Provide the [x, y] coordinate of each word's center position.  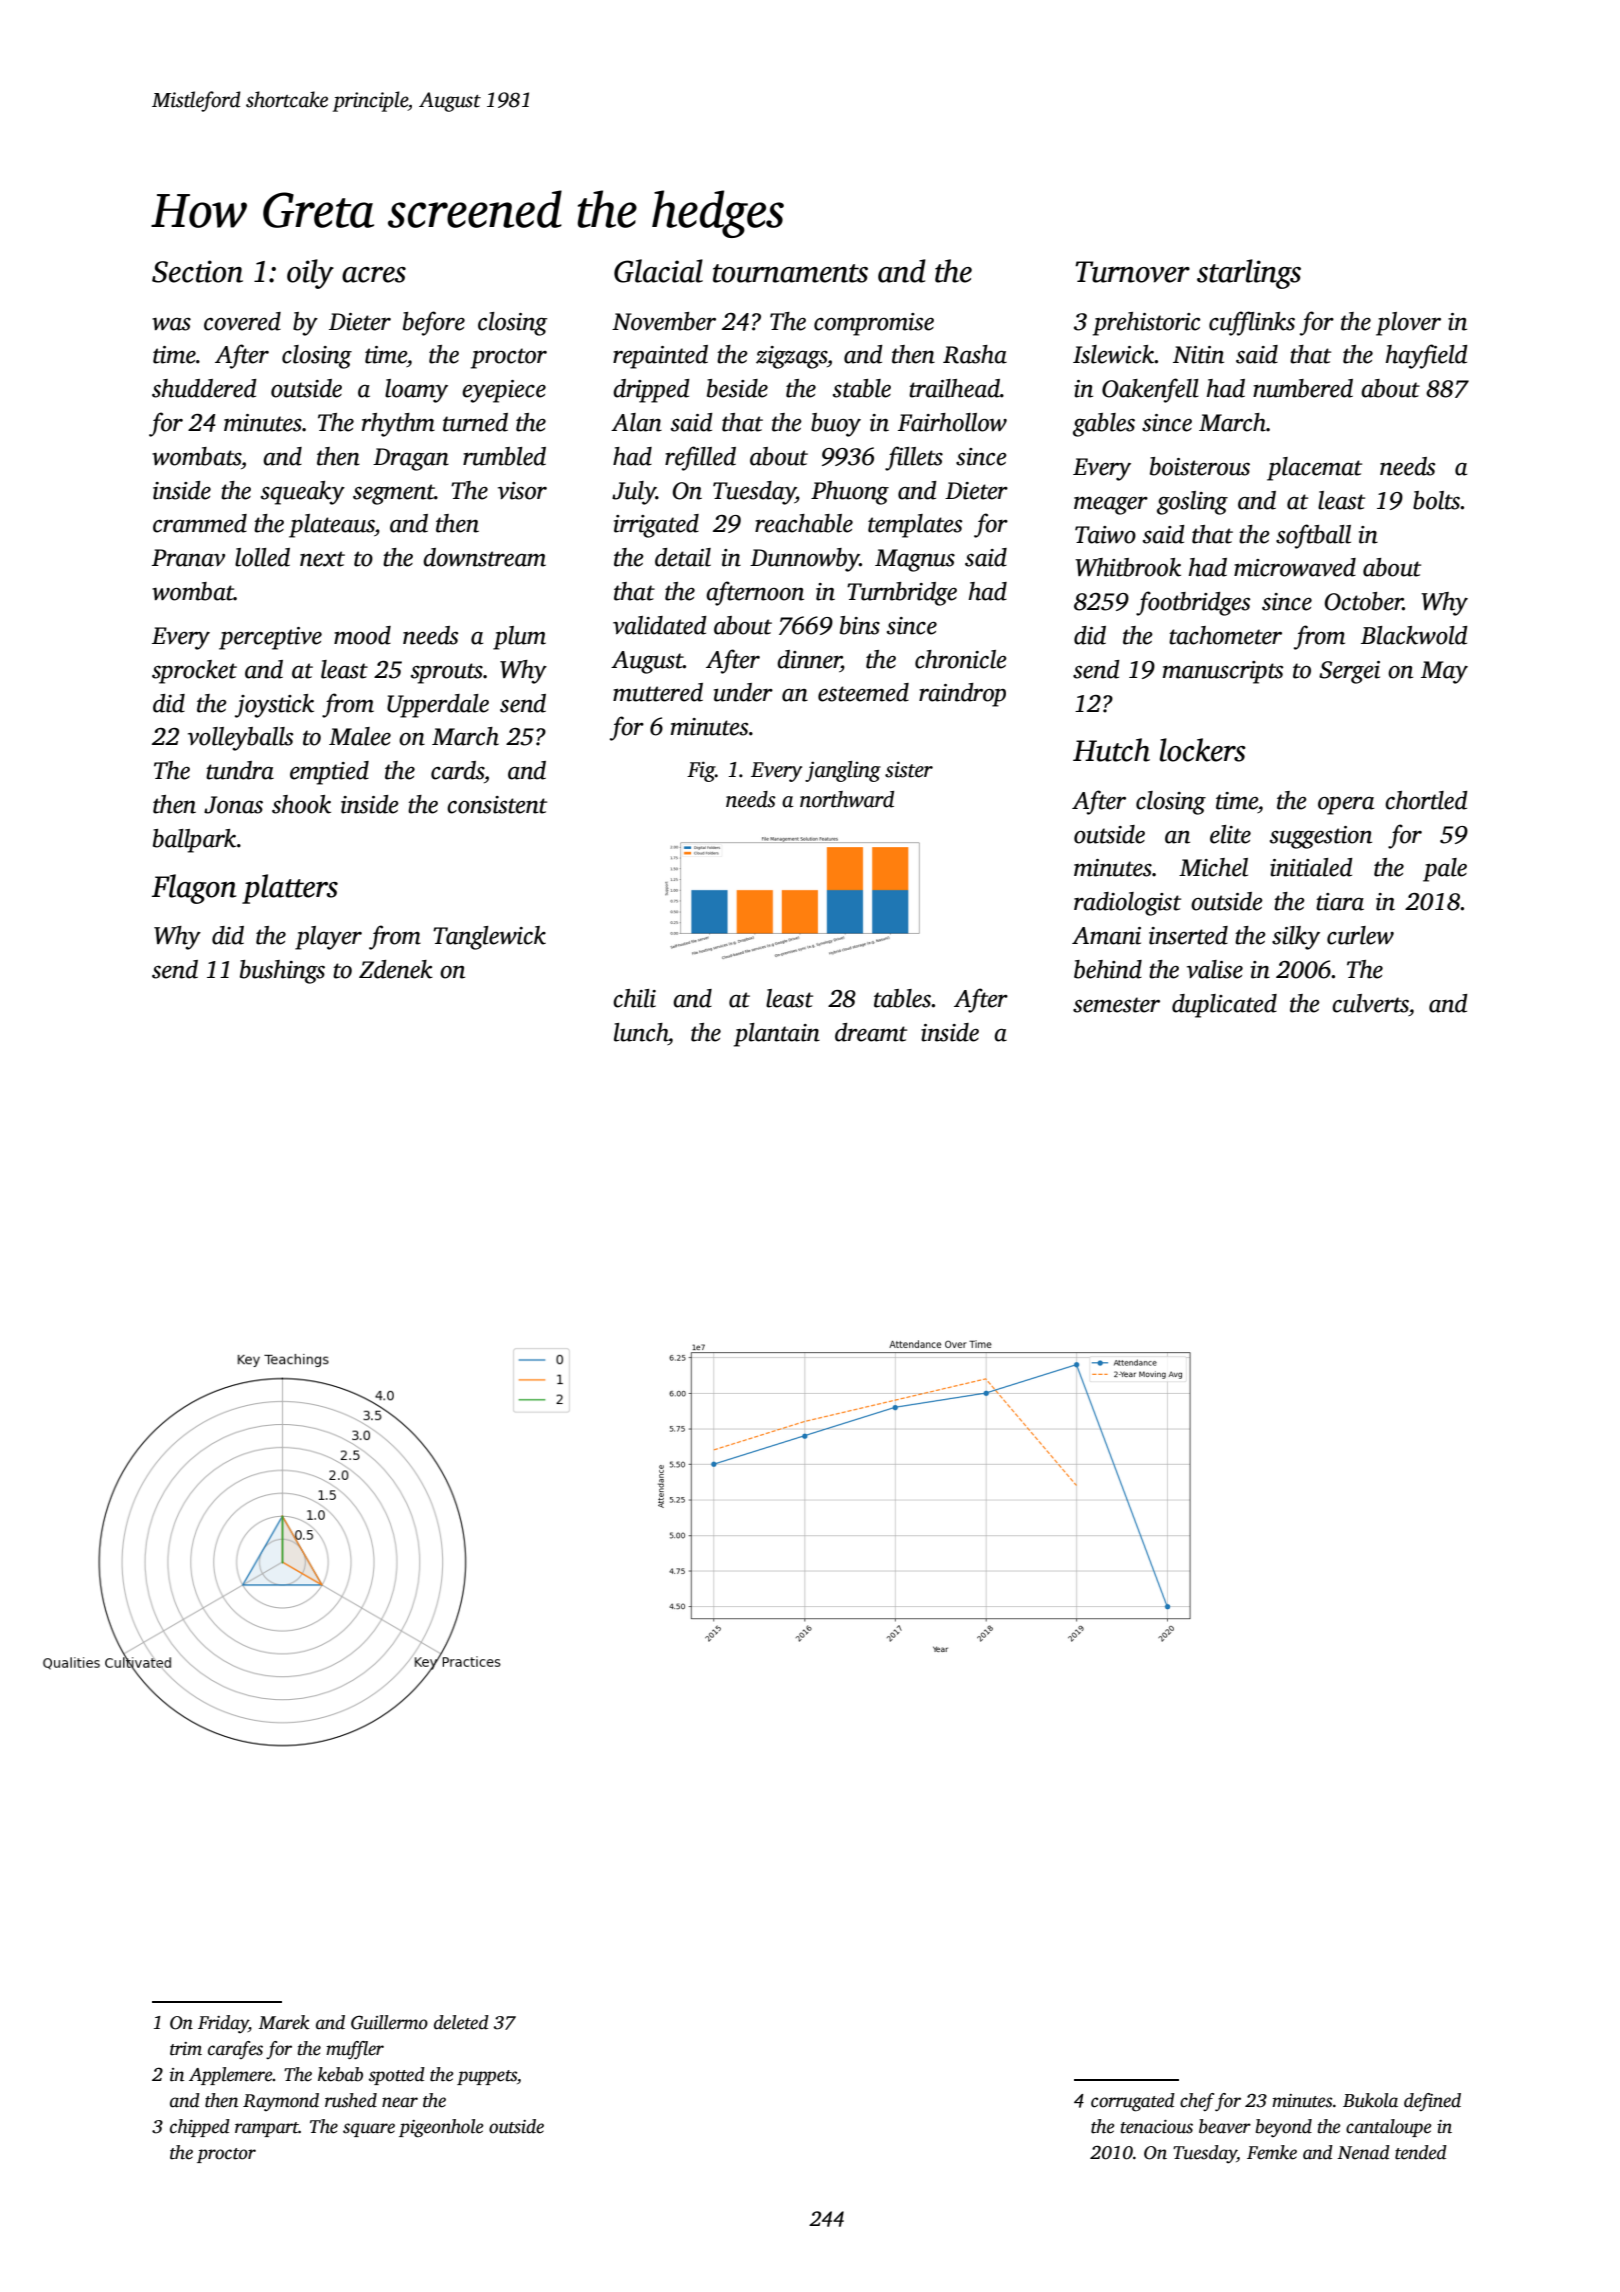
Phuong [850, 493]
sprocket [194, 672]
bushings [282, 972]
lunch [641, 1032]
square [369, 2130]
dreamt [871, 1032]
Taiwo [1105, 535]
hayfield [1427, 356]
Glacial [658, 271]
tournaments [790, 273]
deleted [461, 2022]
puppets [487, 2077]
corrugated [1133, 2102]
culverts [1370, 1003]
